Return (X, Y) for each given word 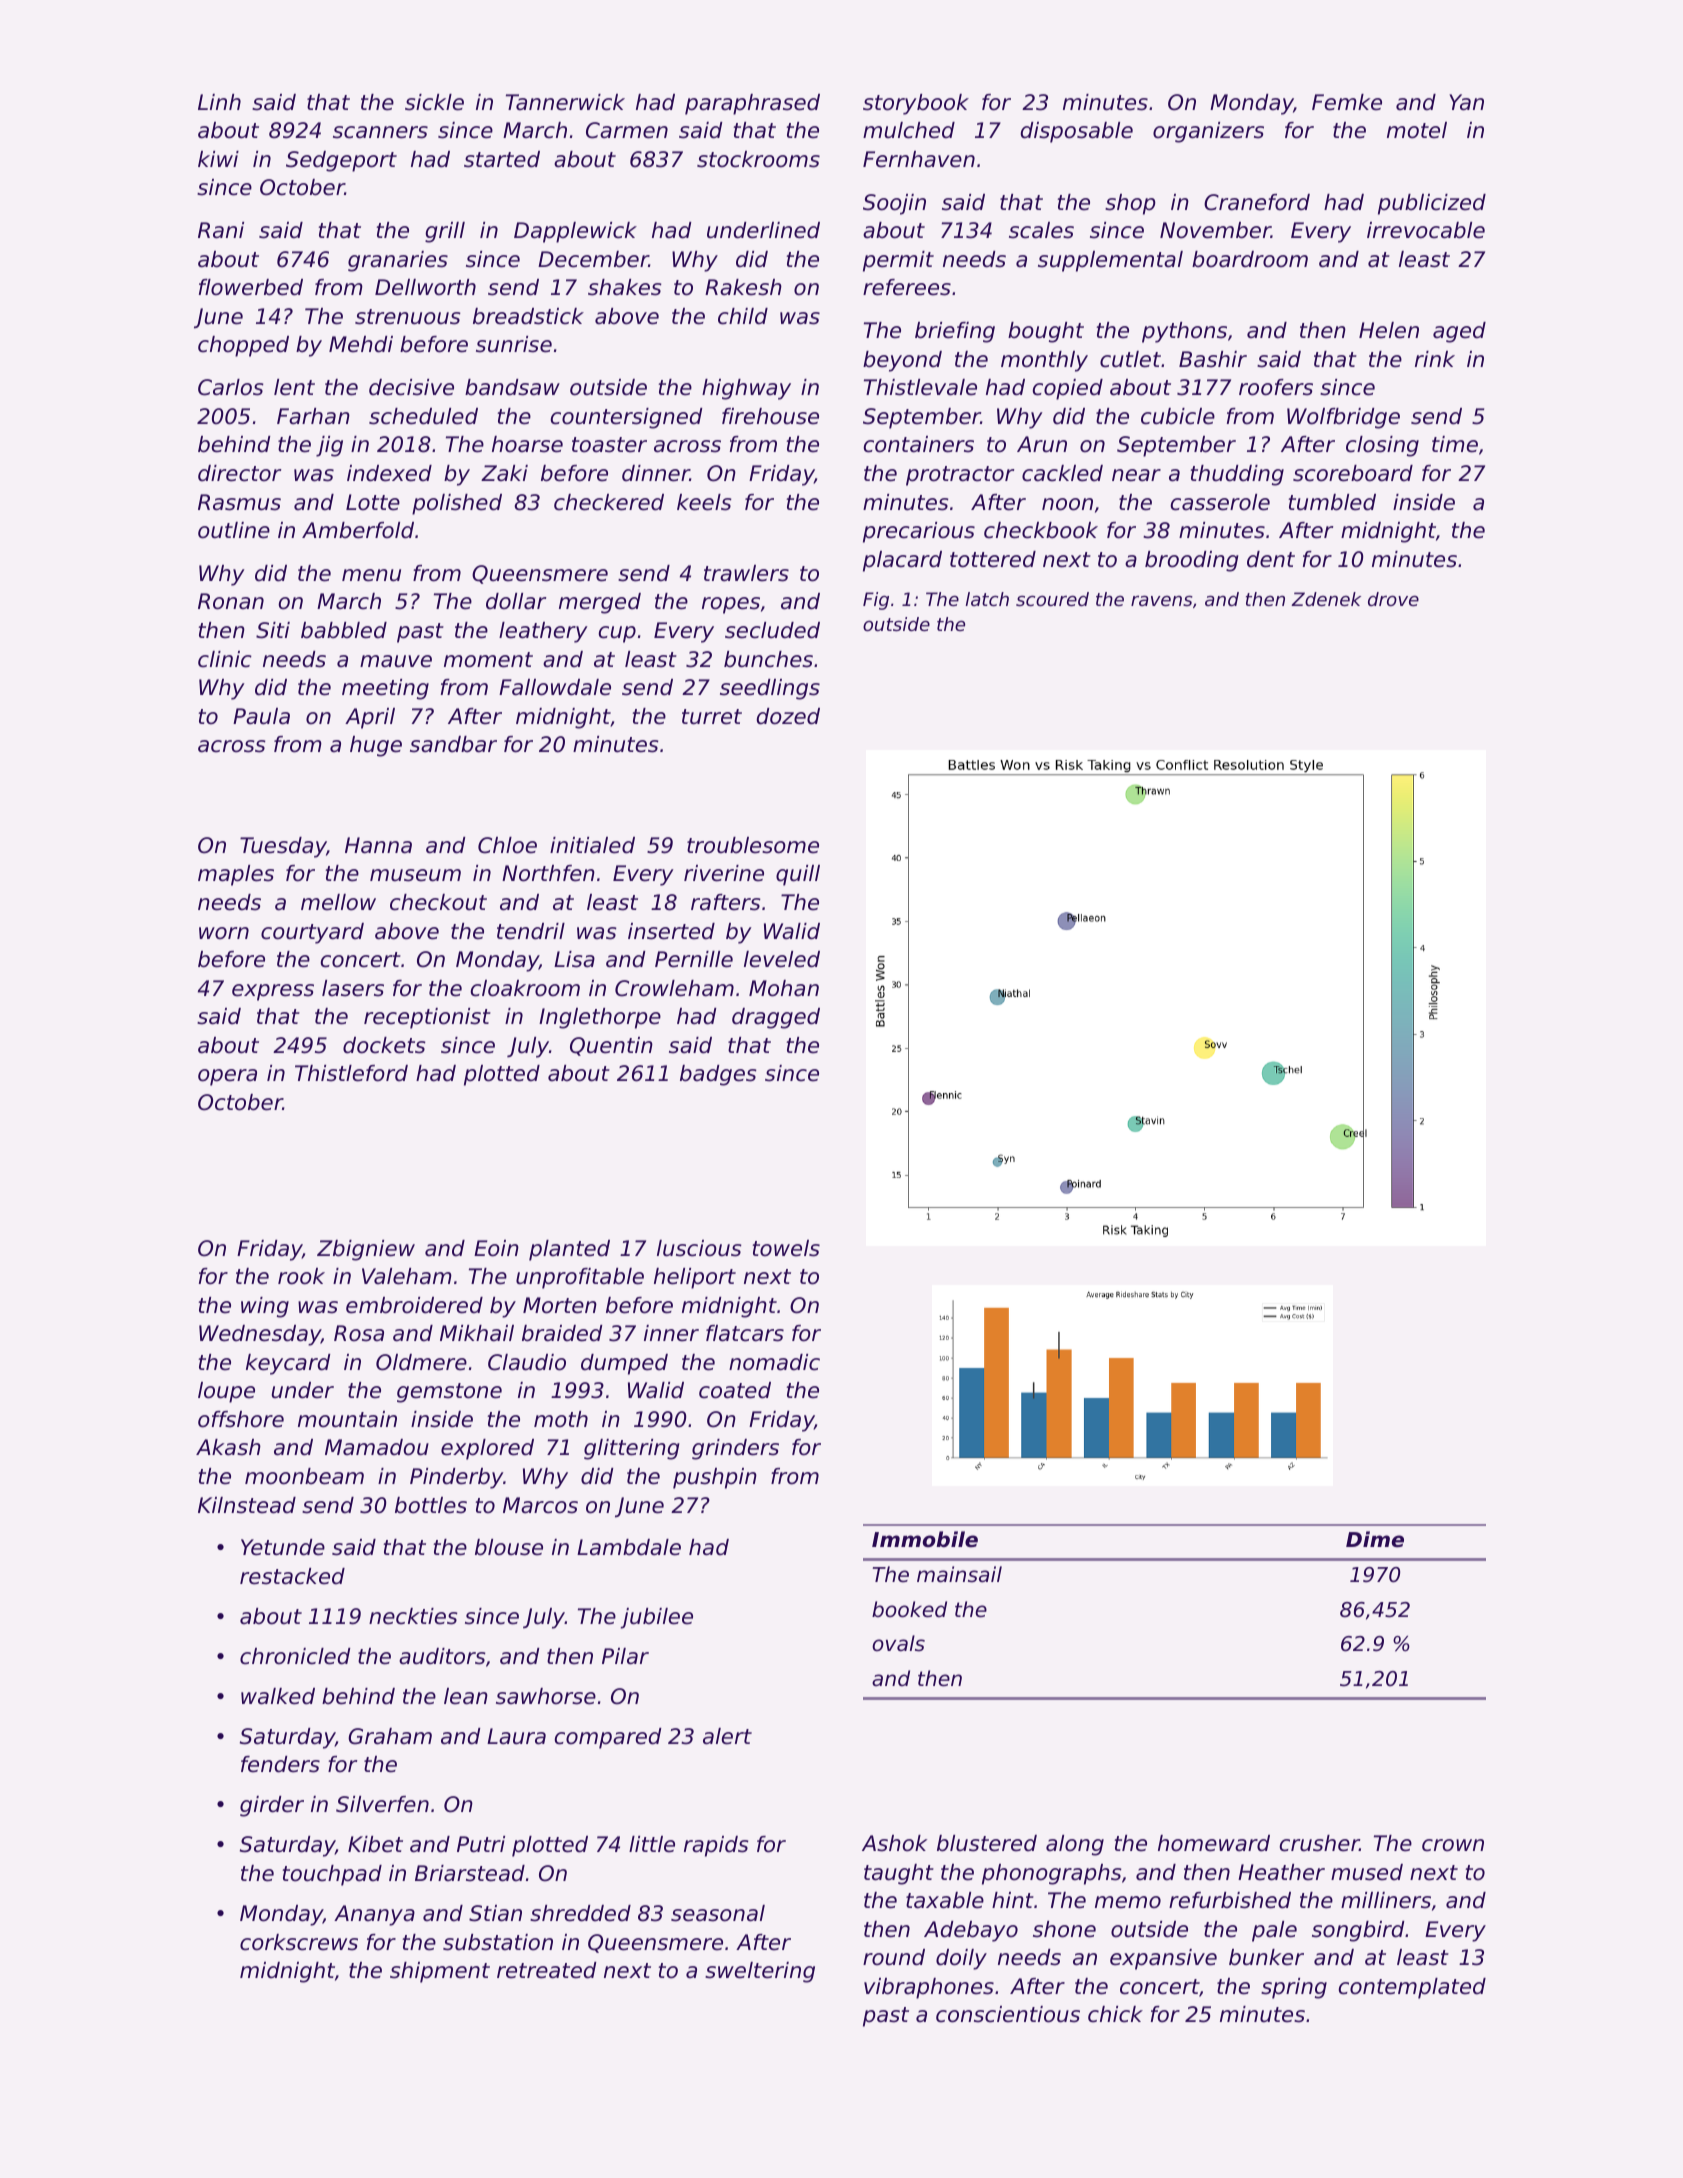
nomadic (774, 1362)
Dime (1375, 1539)
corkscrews (299, 1942)
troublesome (753, 845)
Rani (221, 230)
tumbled (1332, 502)
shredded (580, 1913)
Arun (1042, 444)
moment (488, 660)
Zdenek (1326, 599)
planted (569, 1250)
